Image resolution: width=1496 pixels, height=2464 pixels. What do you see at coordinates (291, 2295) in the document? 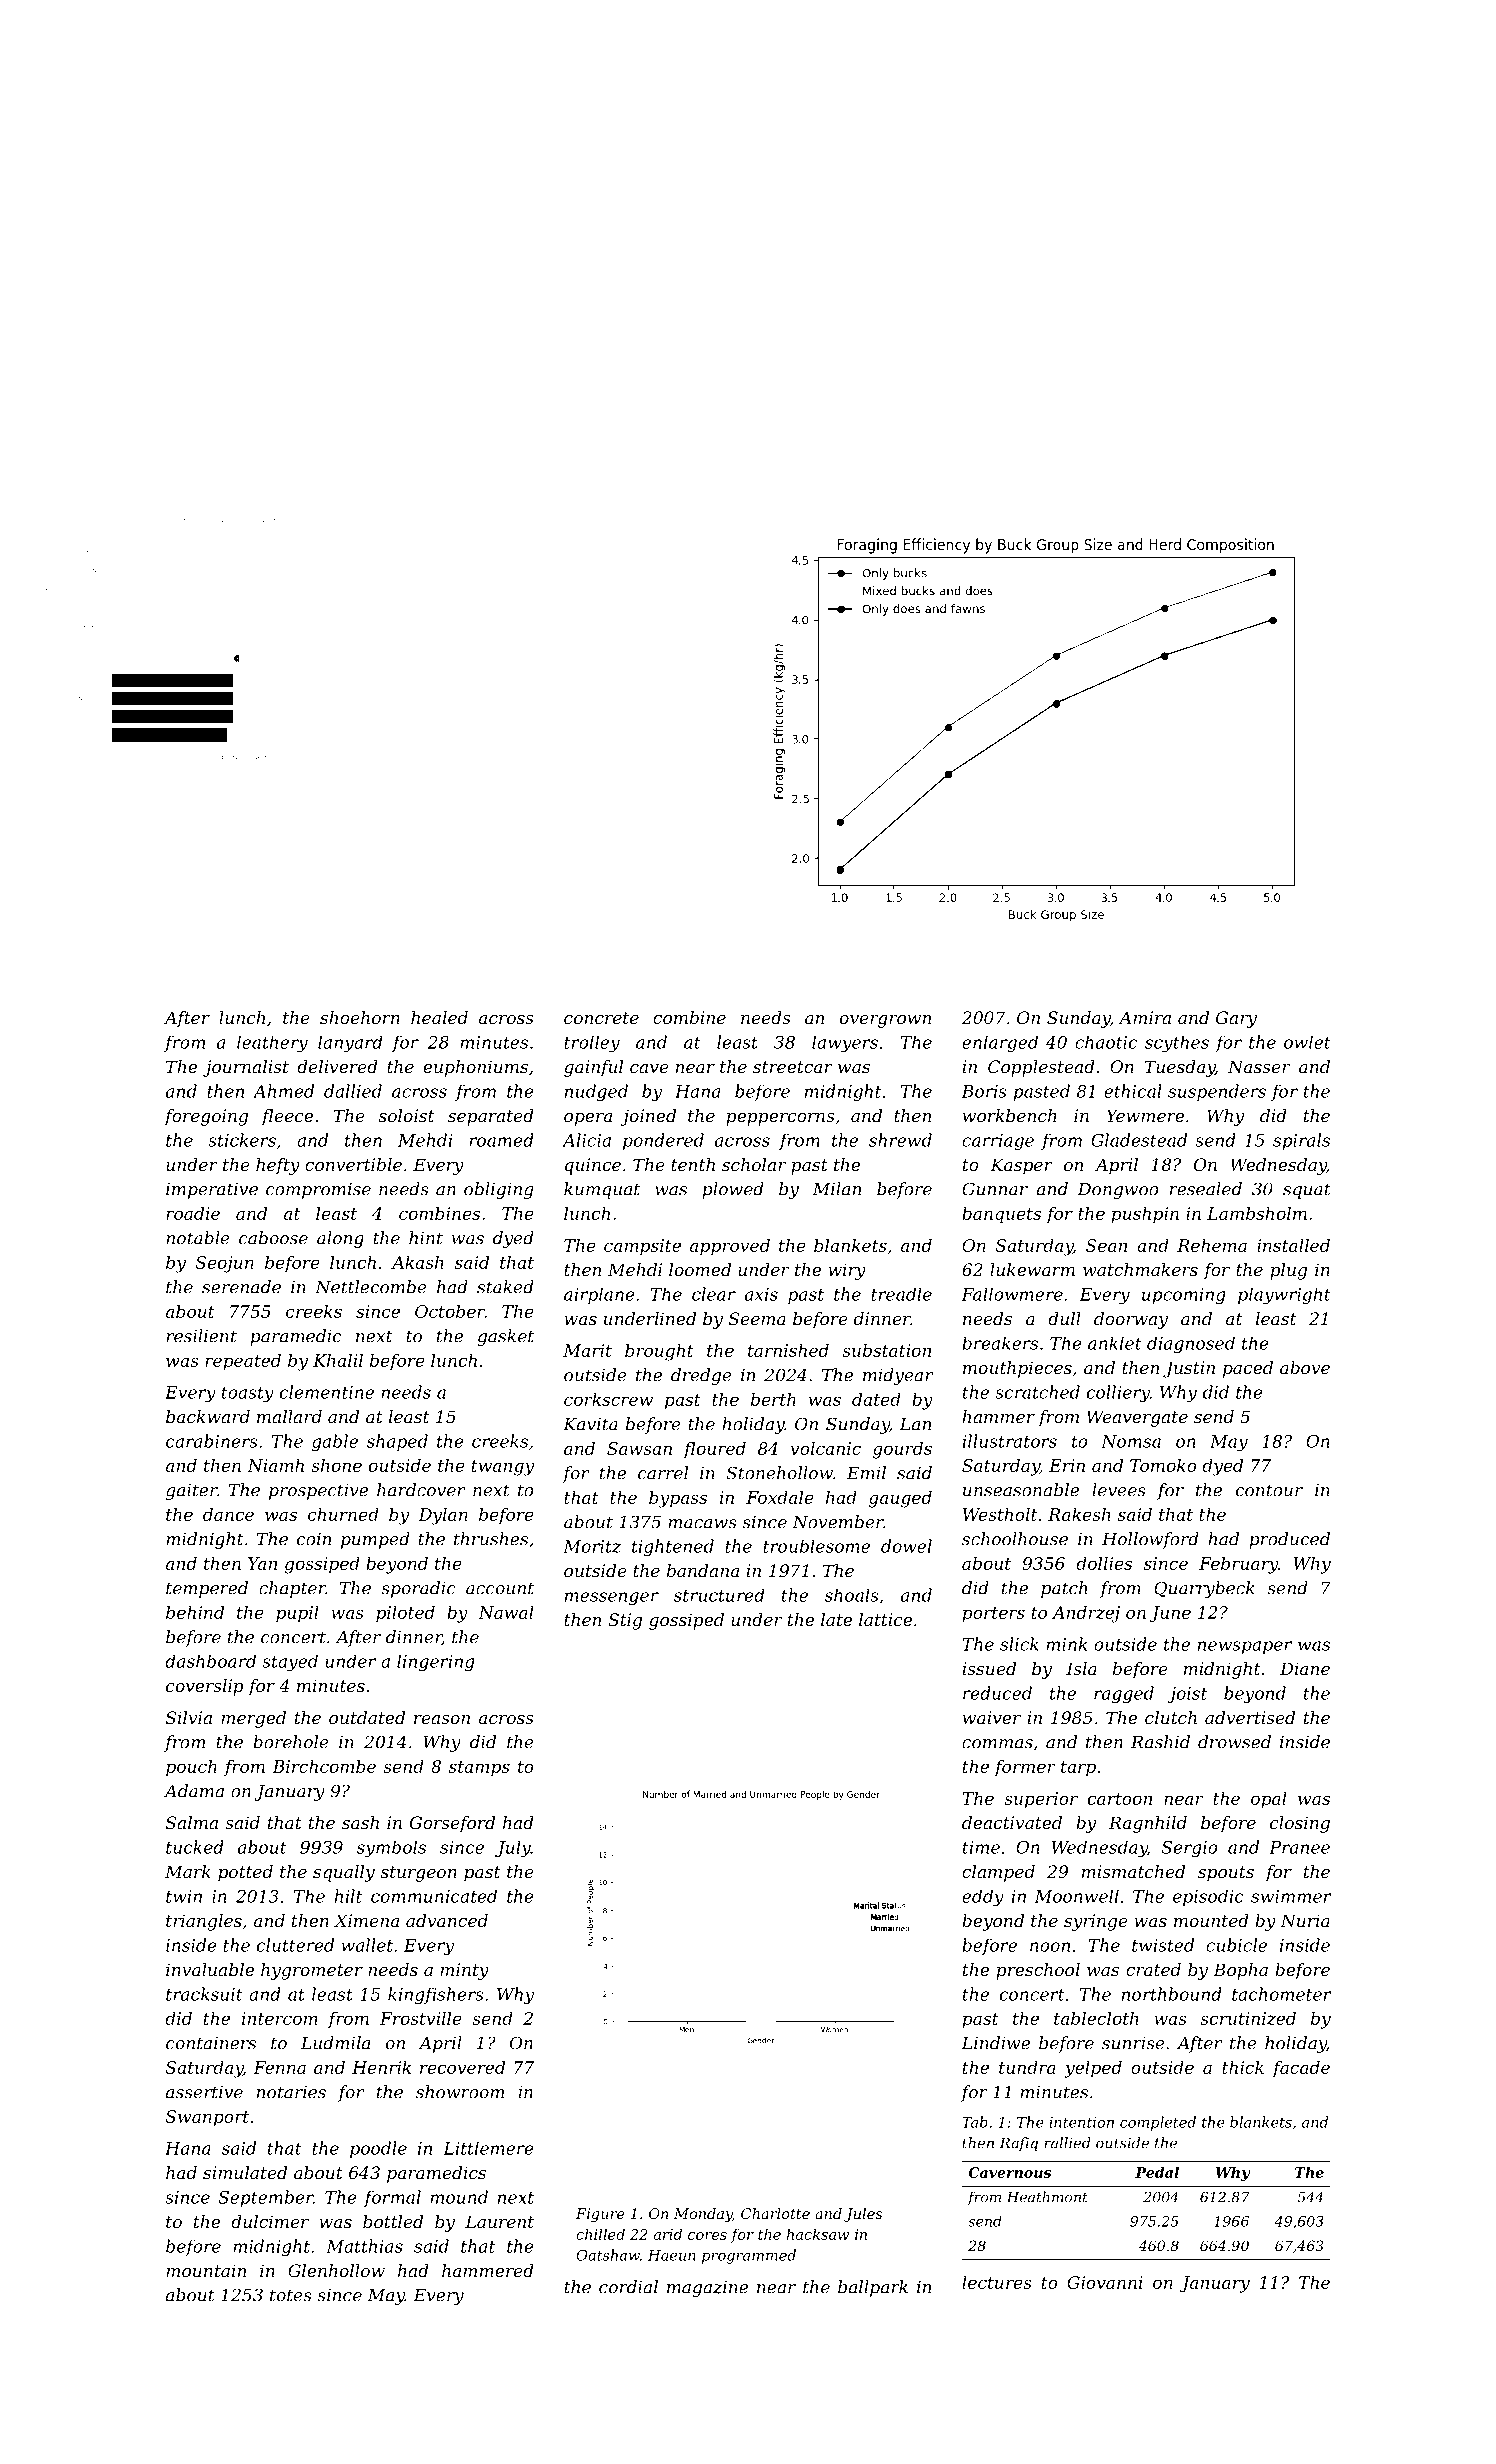
I see `totes` at bounding box center [291, 2295].
